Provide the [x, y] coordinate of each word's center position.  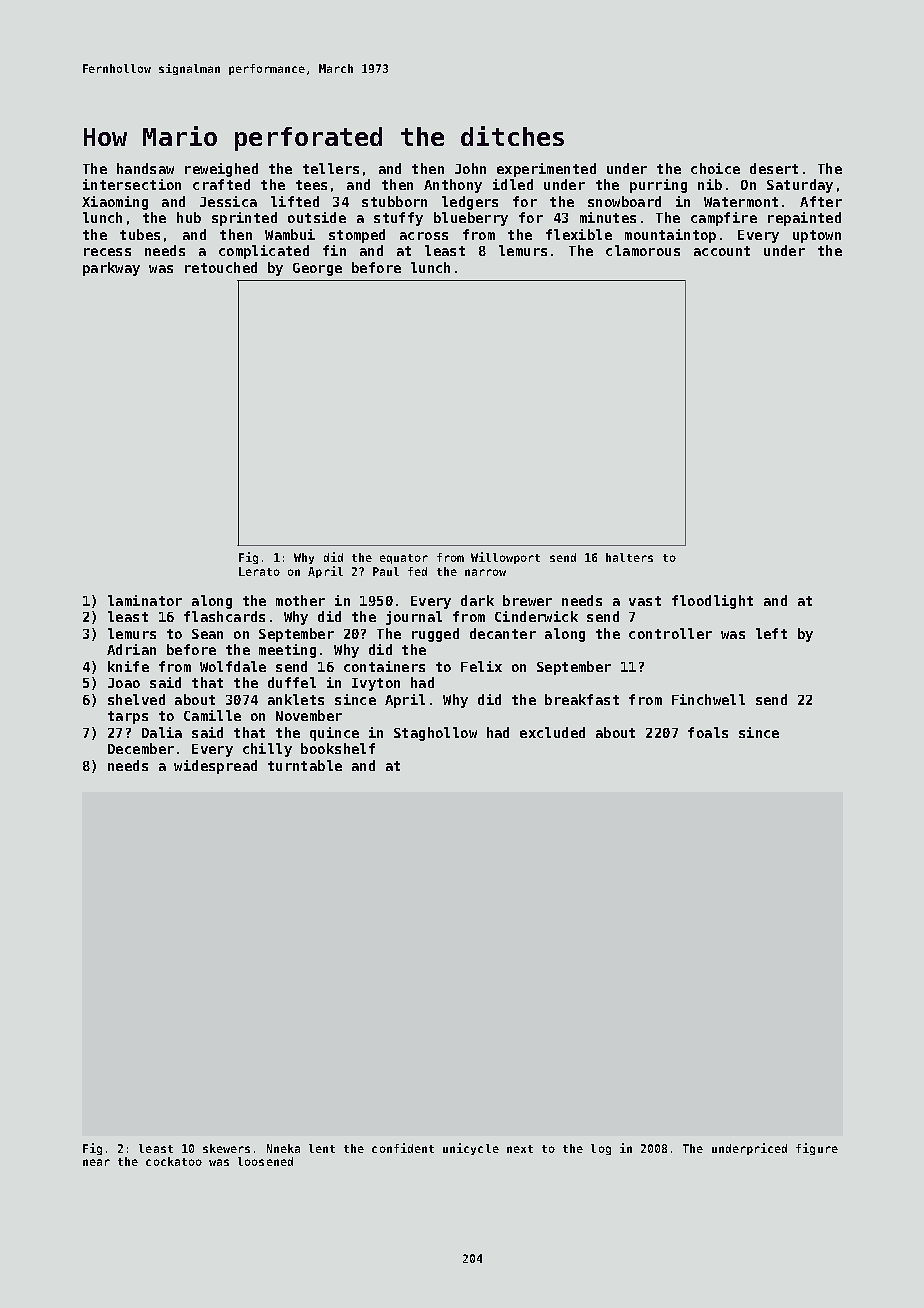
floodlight [712, 602]
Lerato [259, 571]
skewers [226, 1148]
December [141, 748]
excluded [552, 732]
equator [404, 559]
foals [708, 732]
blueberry [471, 219]
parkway [111, 269]
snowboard [624, 201]
